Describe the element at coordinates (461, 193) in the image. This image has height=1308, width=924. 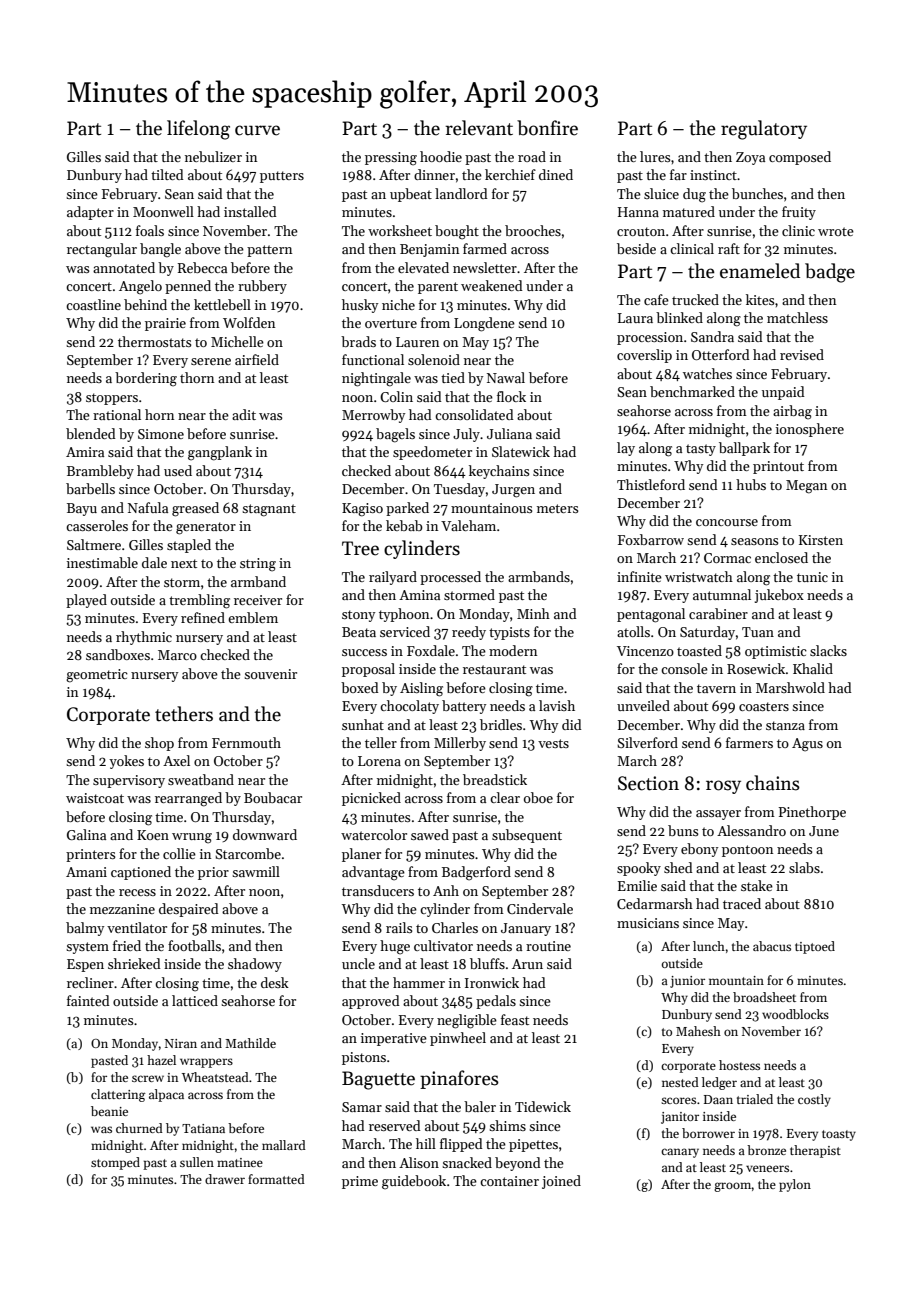
I see `landlord` at that location.
